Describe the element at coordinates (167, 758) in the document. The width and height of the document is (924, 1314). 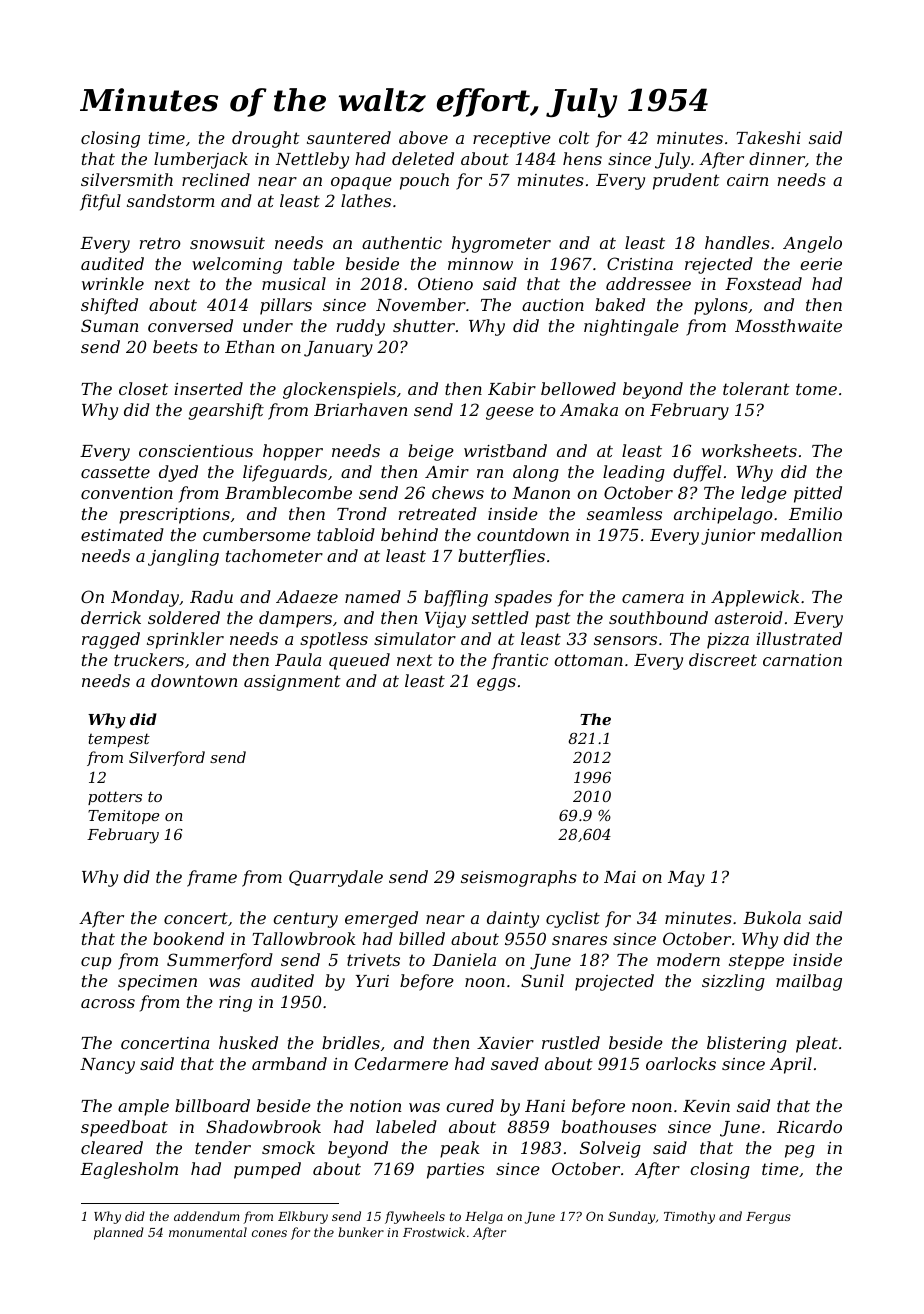
I see `Silverford` at that location.
